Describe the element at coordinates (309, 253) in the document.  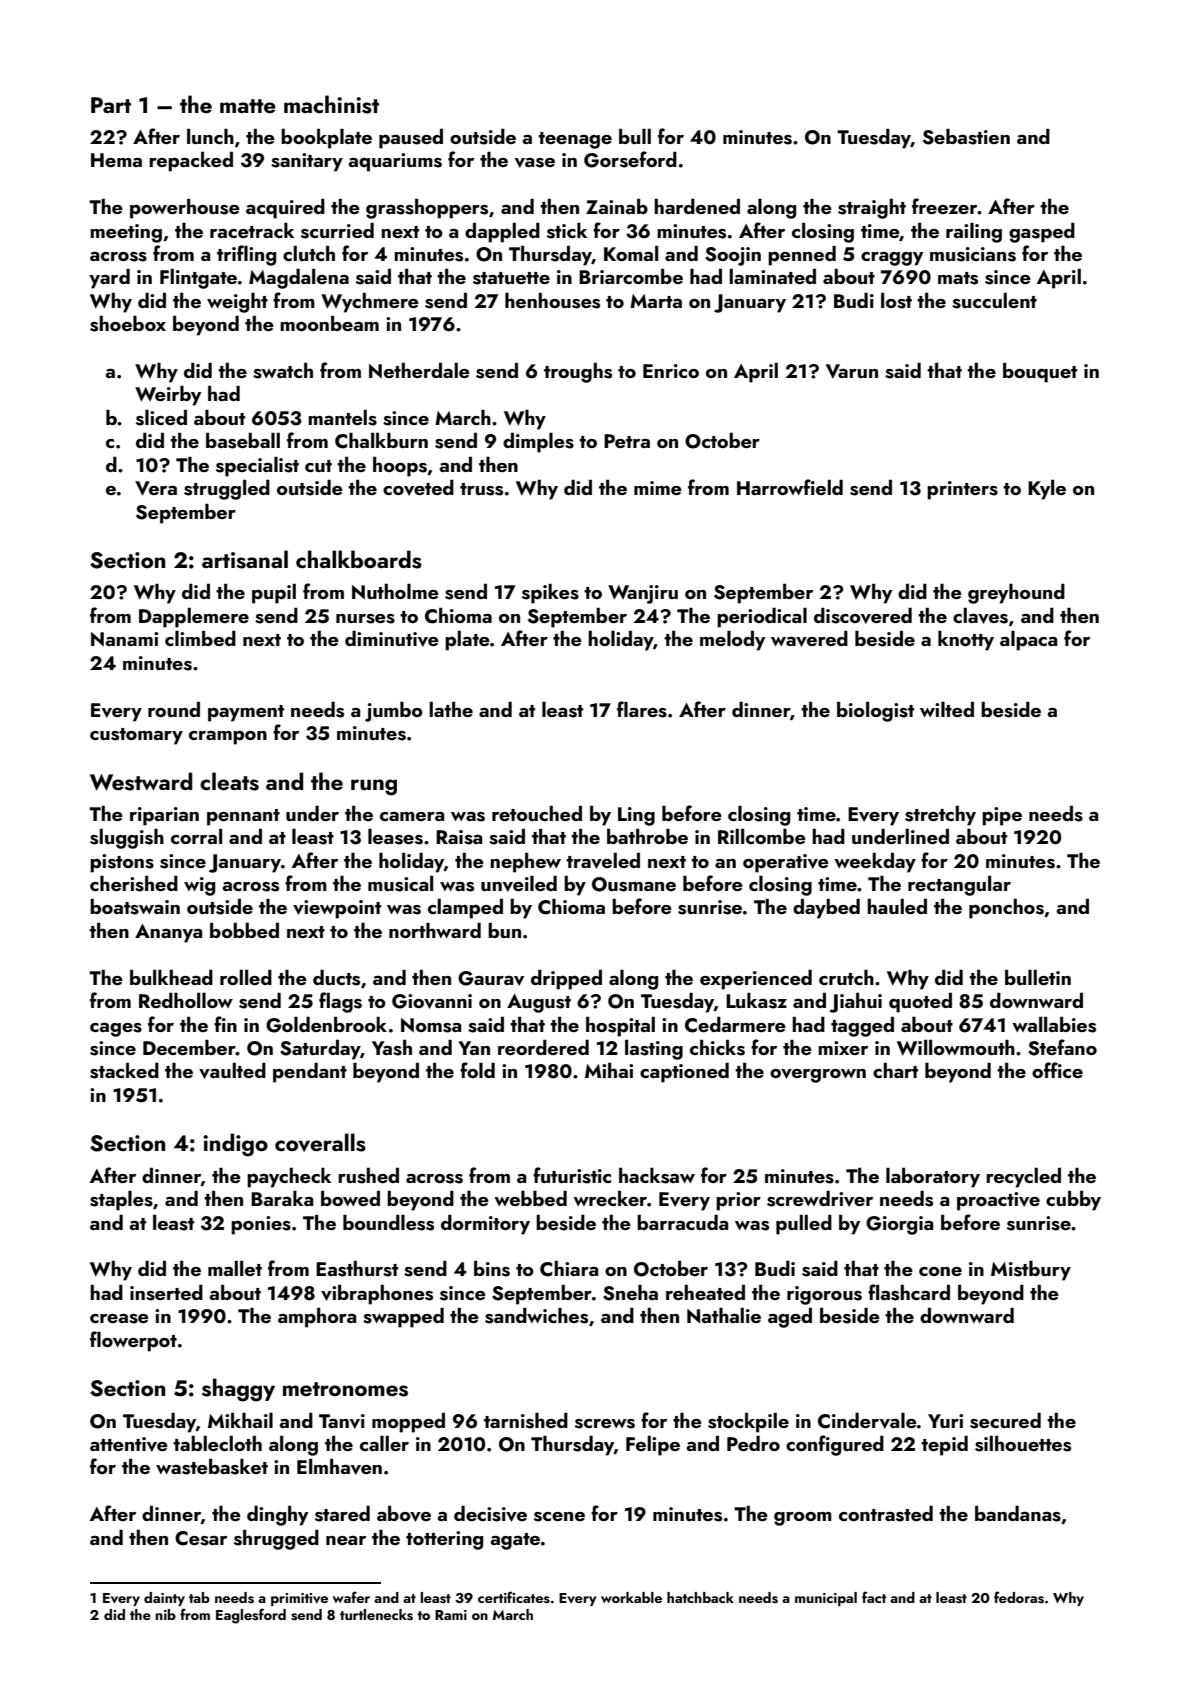
I see `clutch` at that location.
